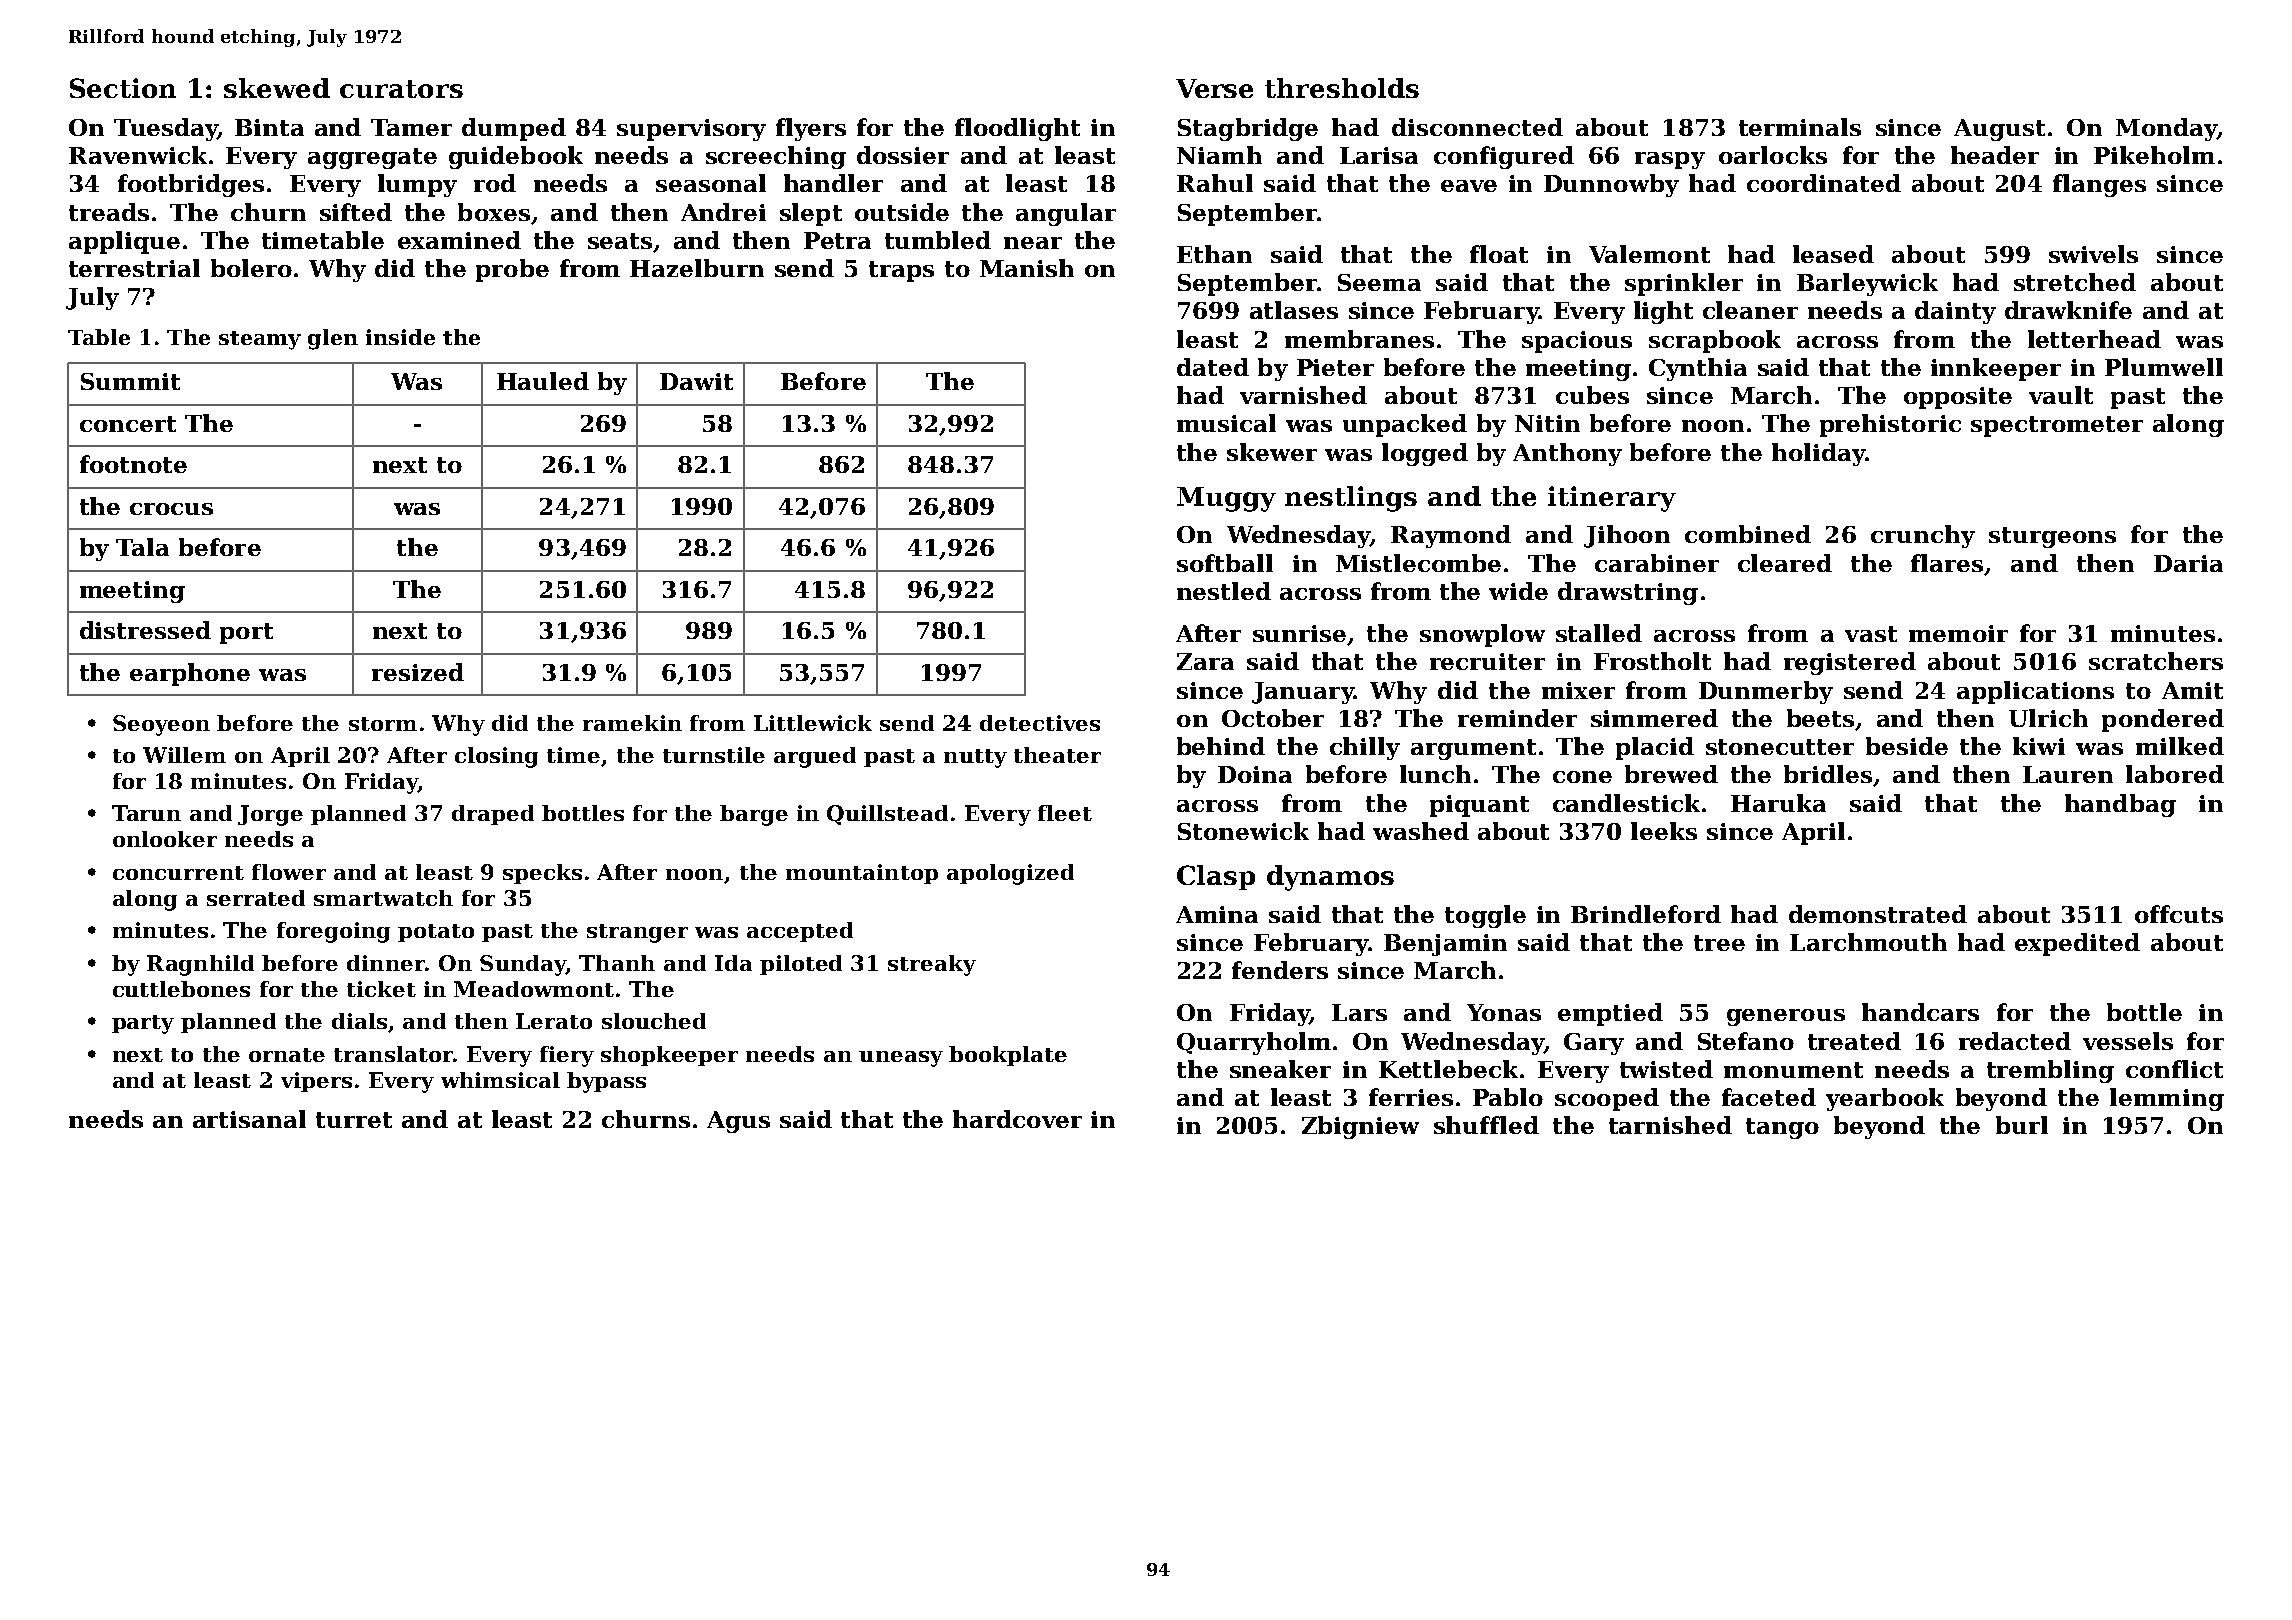  Describe the element at coordinates (383, 724) in the page. I see `storm` at that location.
